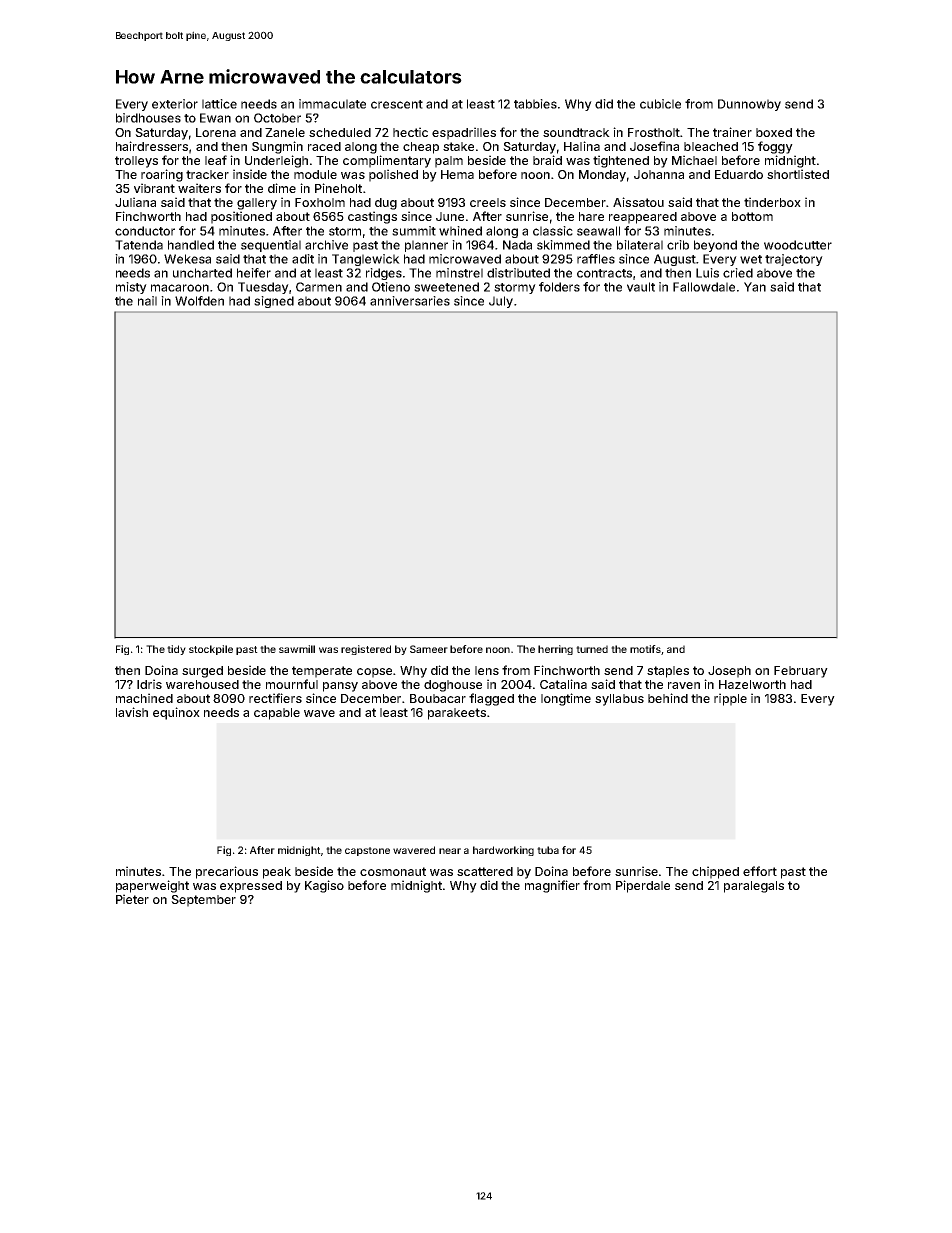  I want to click on lattice, so click(219, 104).
